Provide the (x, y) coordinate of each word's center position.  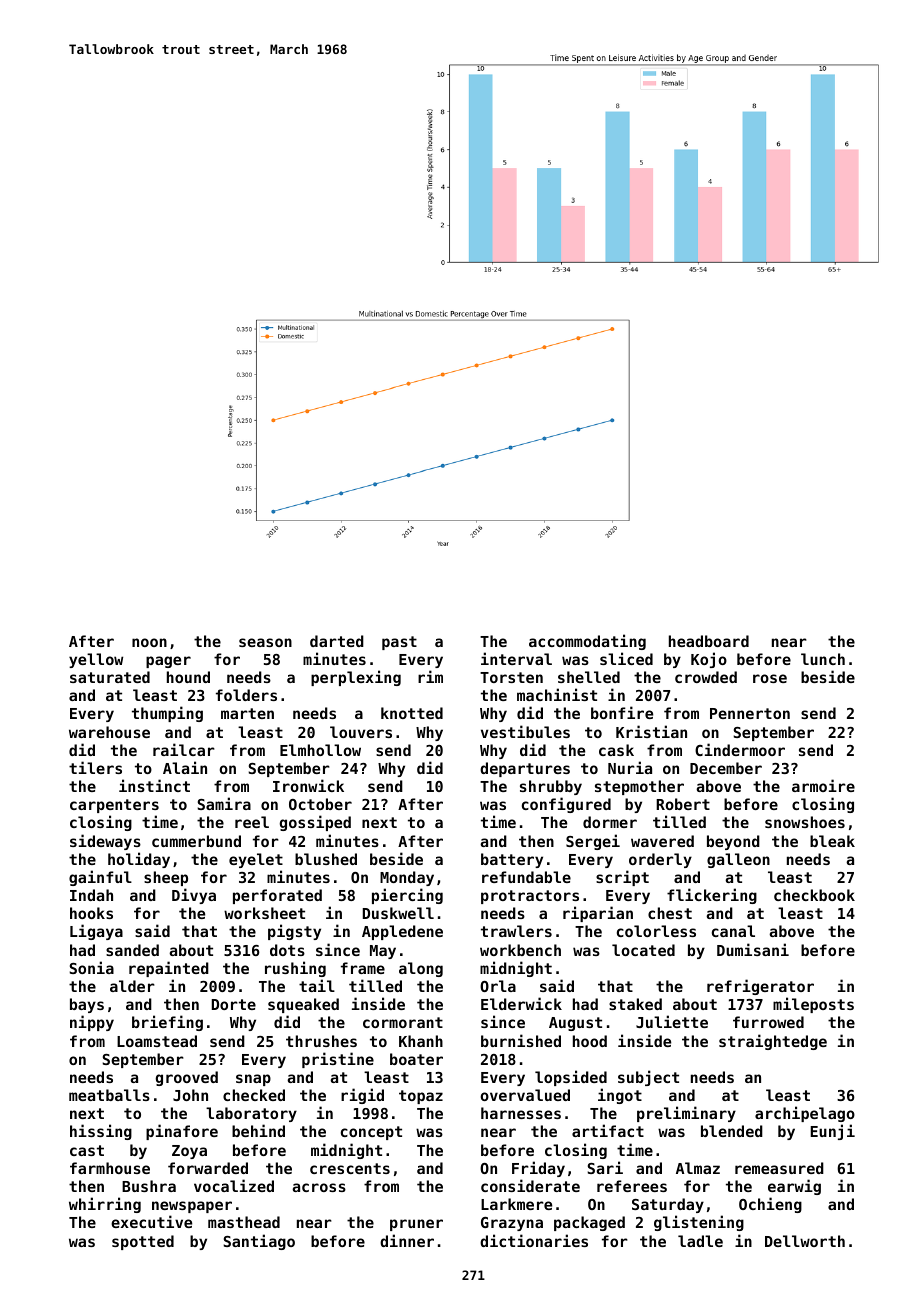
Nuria (630, 767)
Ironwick (308, 785)
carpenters (114, 806)
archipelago (805, 1114)
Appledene (402, 932)
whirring (105, 1205)
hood (590, 1041)
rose (770, 678)
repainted (169, 969)
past (399, 643)
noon (149, 642)
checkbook (814, 895)
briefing (167, 1023)
